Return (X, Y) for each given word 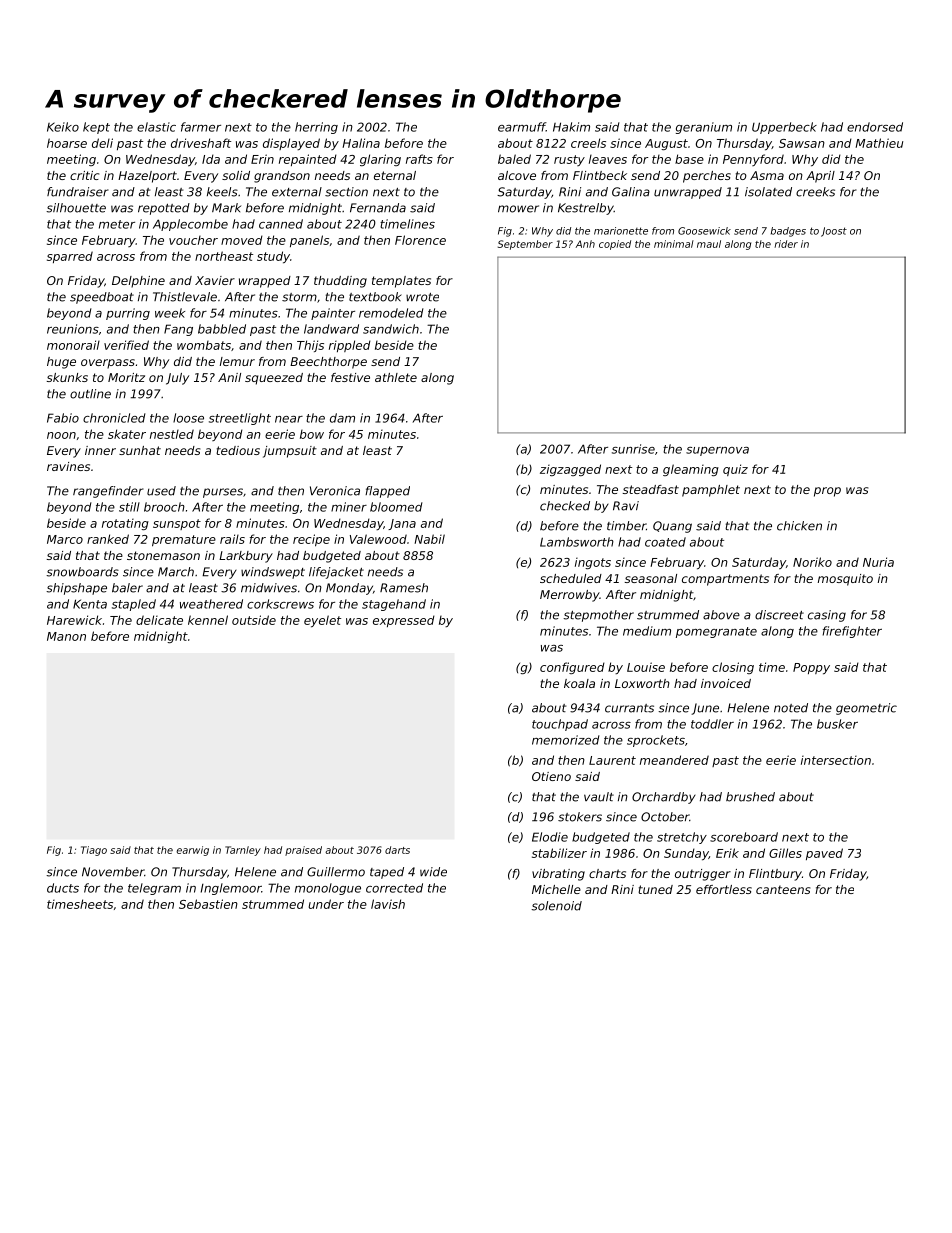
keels (222, 192)
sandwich (391, 329)
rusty (569, 160)
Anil (229, 377)
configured (572, 668)
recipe (311, 540)
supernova (717, 451)
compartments (725, 580)
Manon (66, 636)
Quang (672, 527)
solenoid (556, 906)
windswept (273, 573)
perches (707, 177)
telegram (154, 889)
